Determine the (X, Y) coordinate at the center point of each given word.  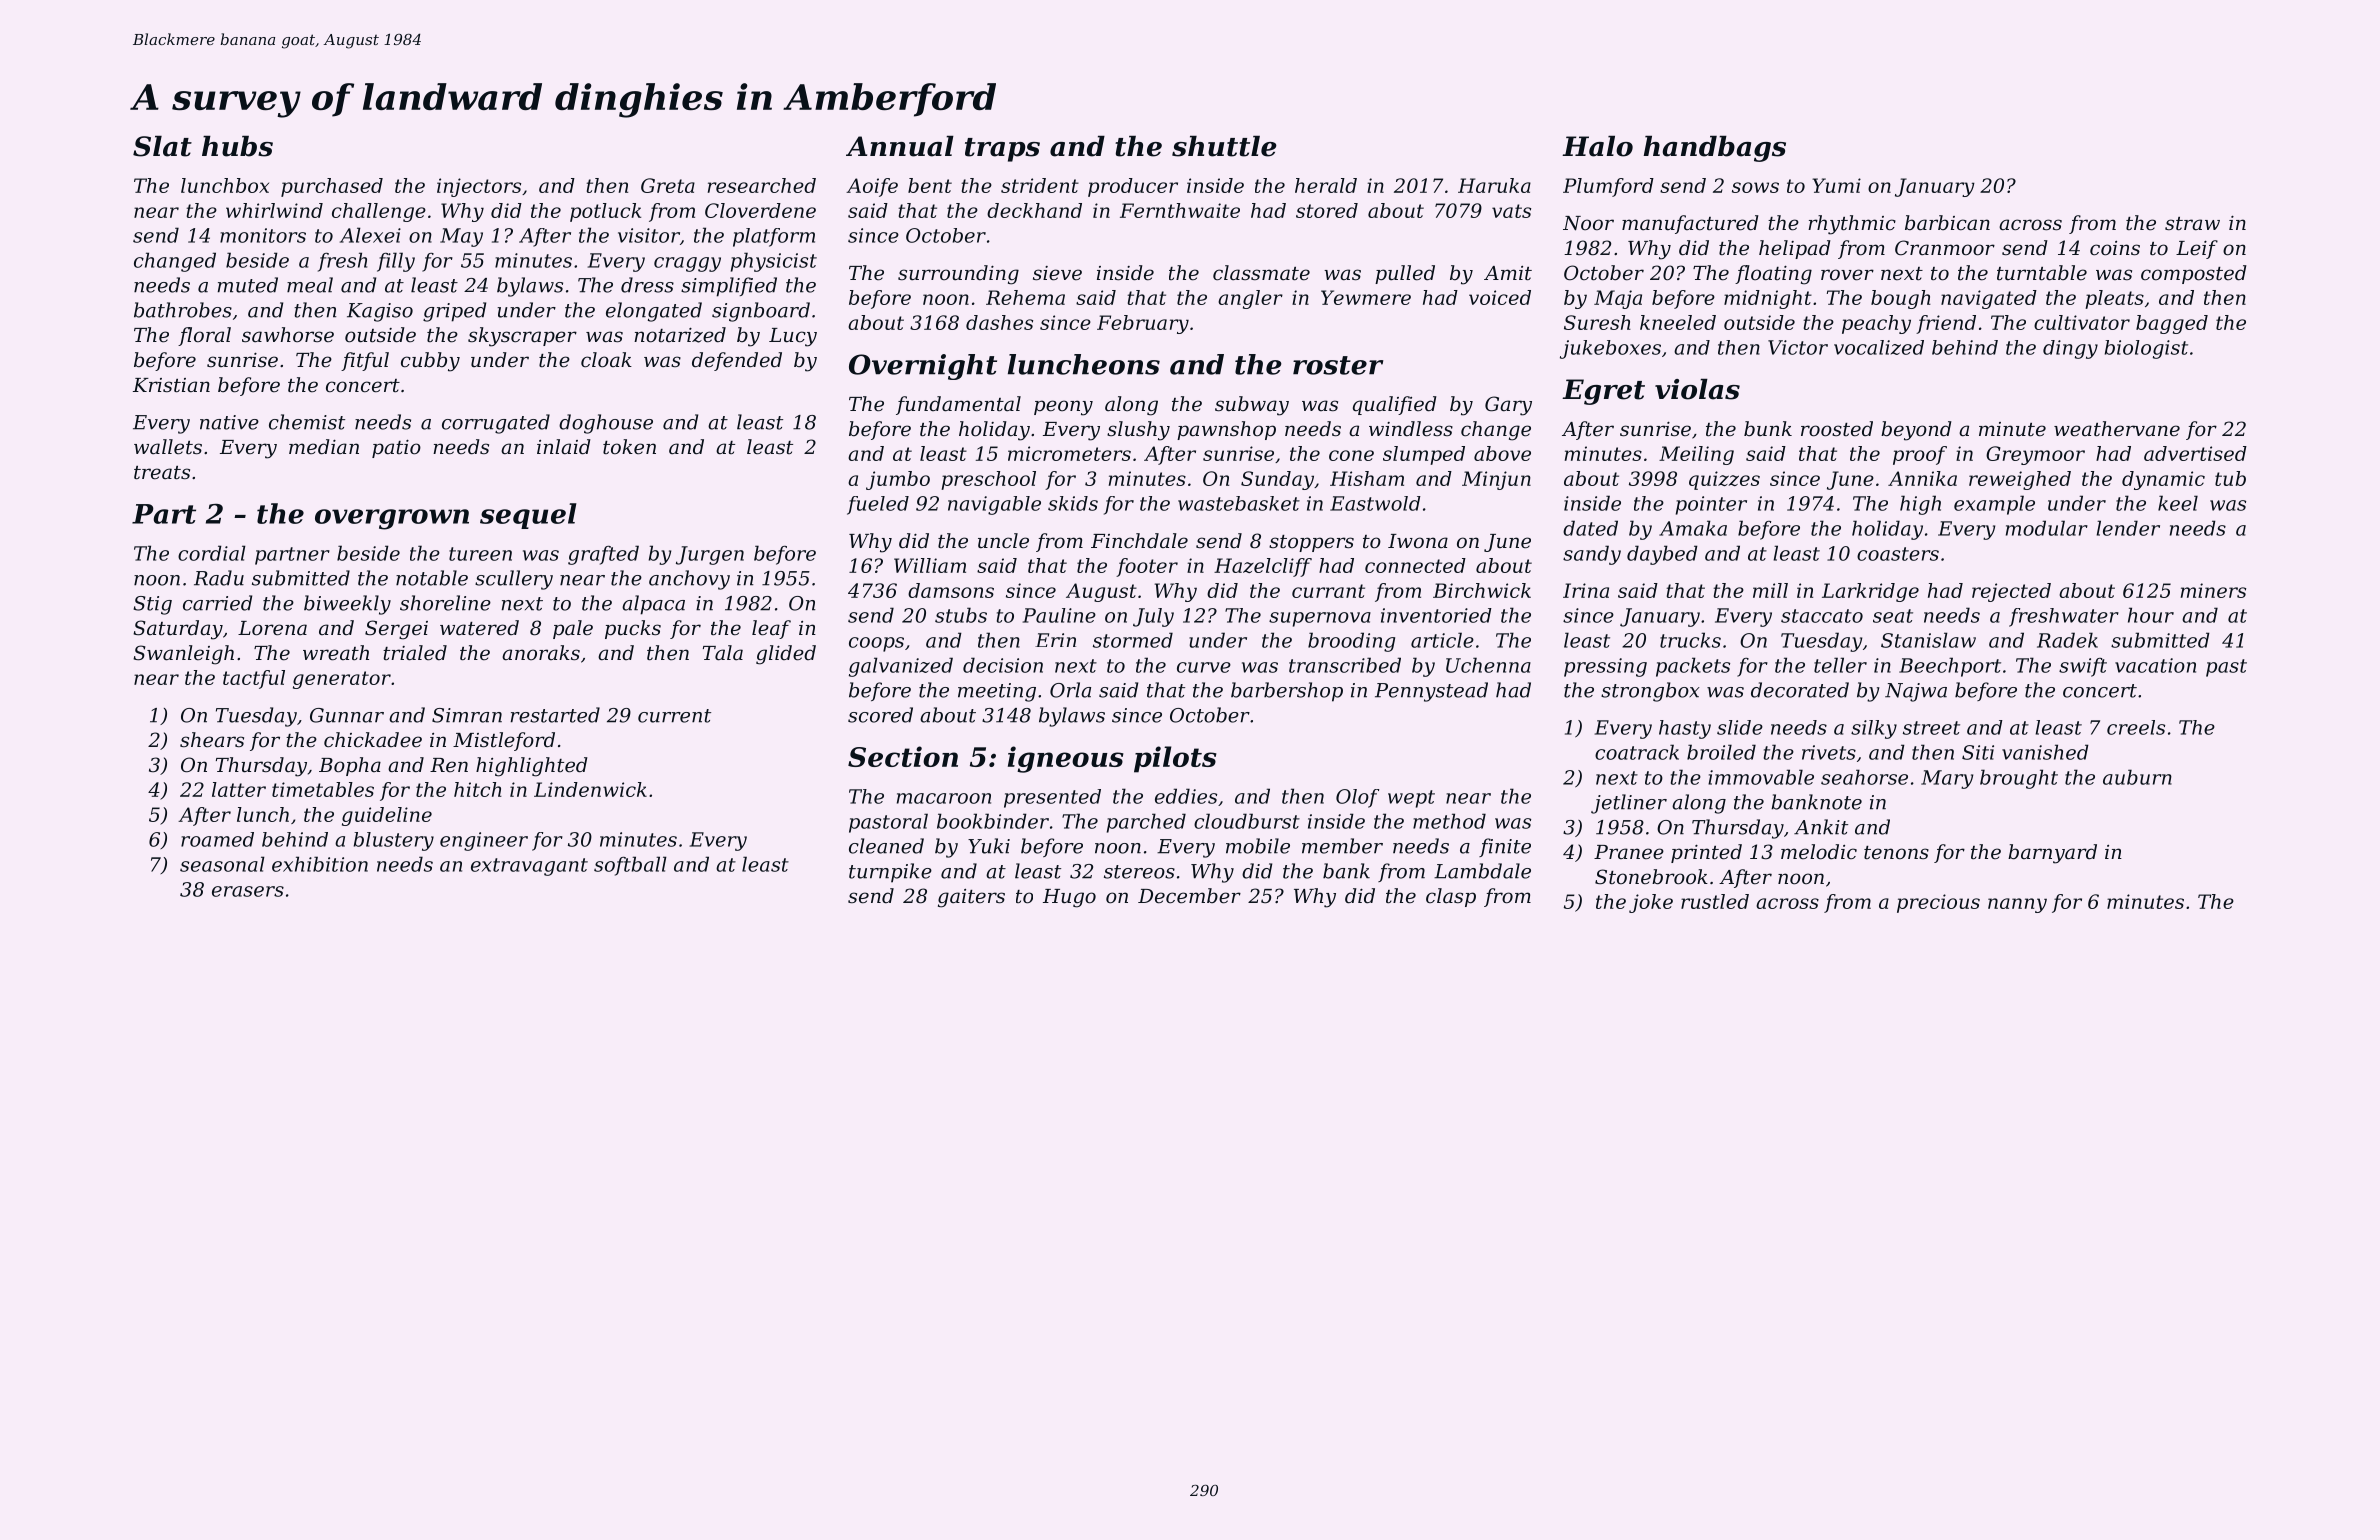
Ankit (1821, 827)
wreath (336, 653)
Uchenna (1488, 665)
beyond (1916, 431)
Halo (1597, 146)
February (1143, 324)
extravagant (529, 867)
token (629, 447)
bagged (2172, 324)
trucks (1690, 640)
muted (248, 285)
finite (1505, 847)
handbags (1715, 149)
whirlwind (274, 210)
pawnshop (1226, 430)
